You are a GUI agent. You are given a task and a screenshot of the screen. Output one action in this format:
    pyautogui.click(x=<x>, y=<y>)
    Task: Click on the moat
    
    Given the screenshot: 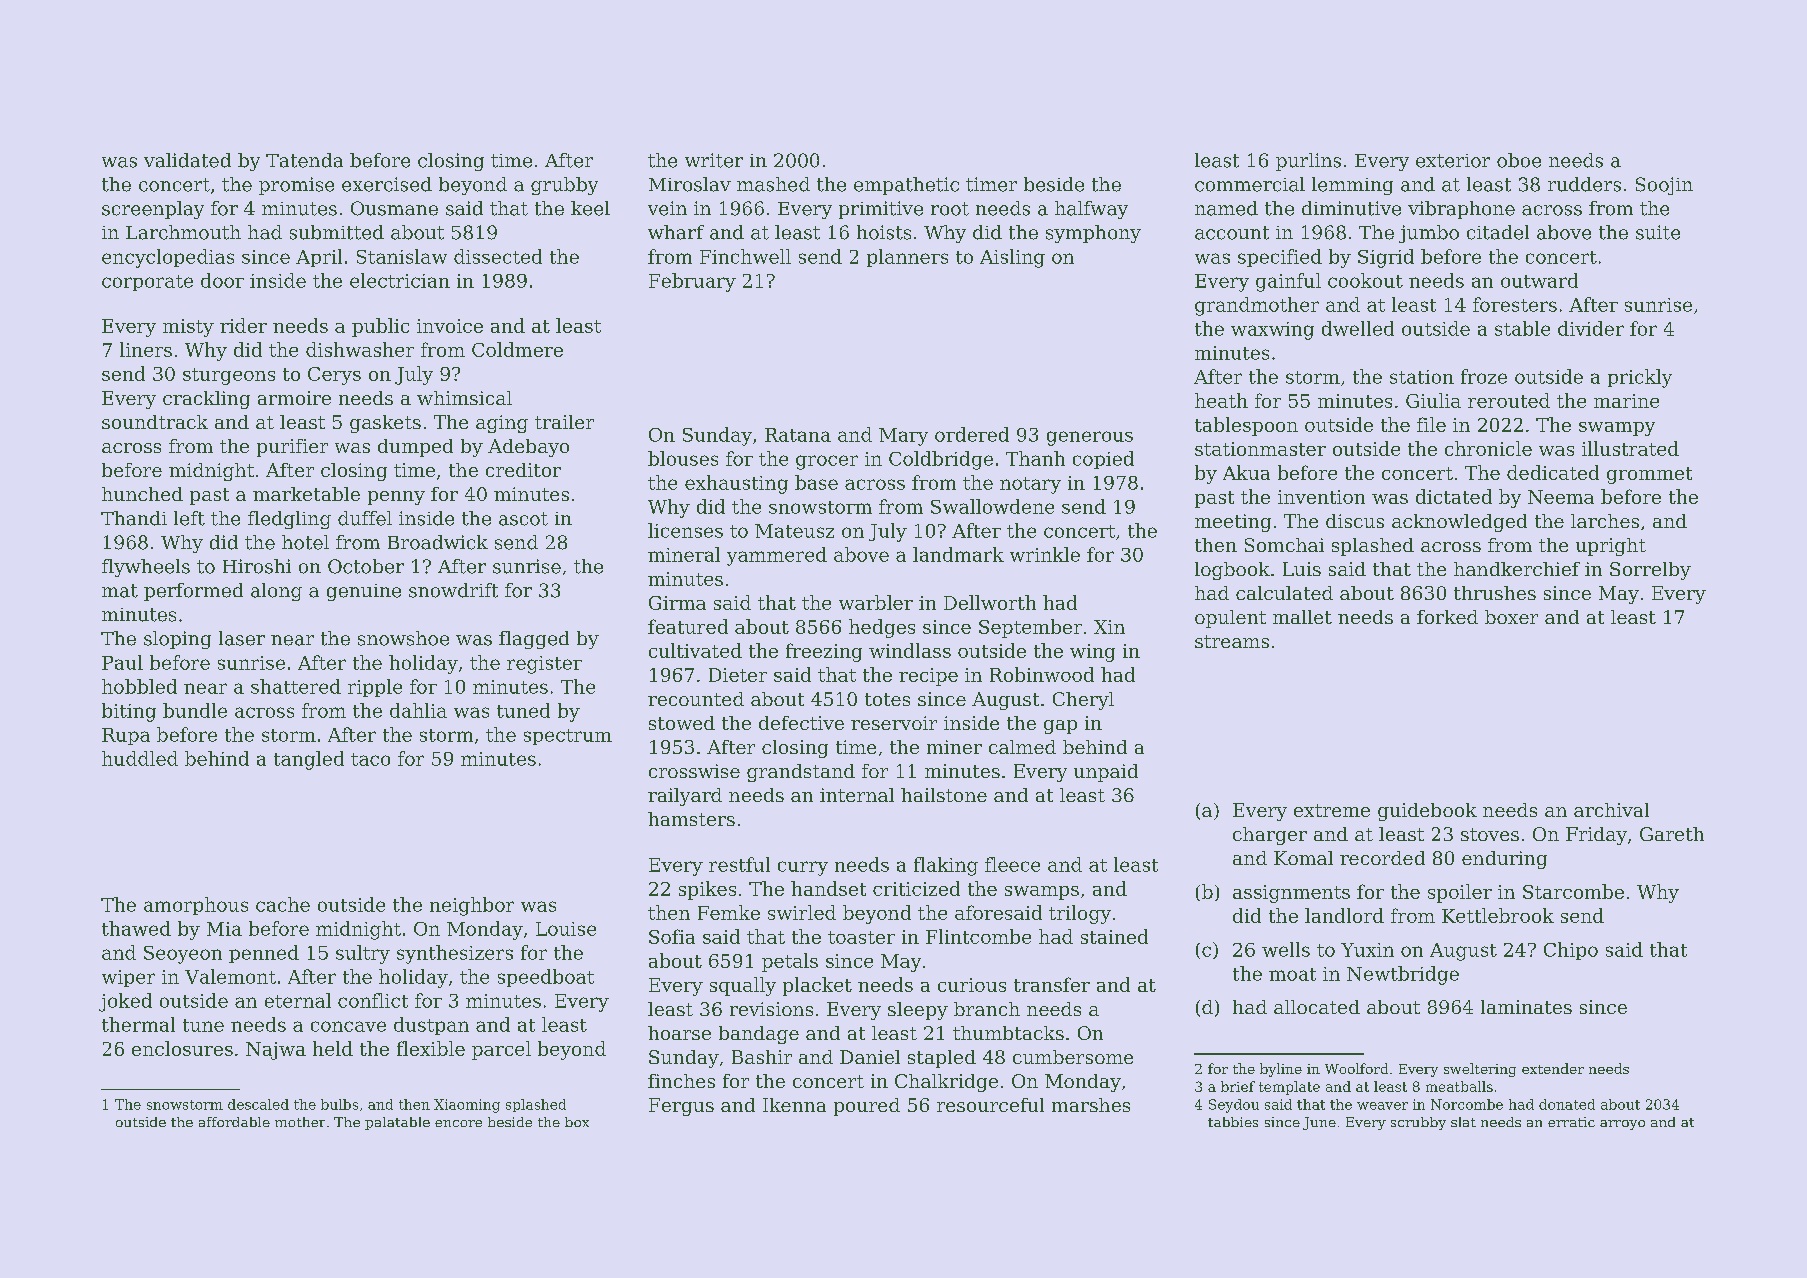 What is the action you would take?
    pyautogui.click(x=1292, y=974)
